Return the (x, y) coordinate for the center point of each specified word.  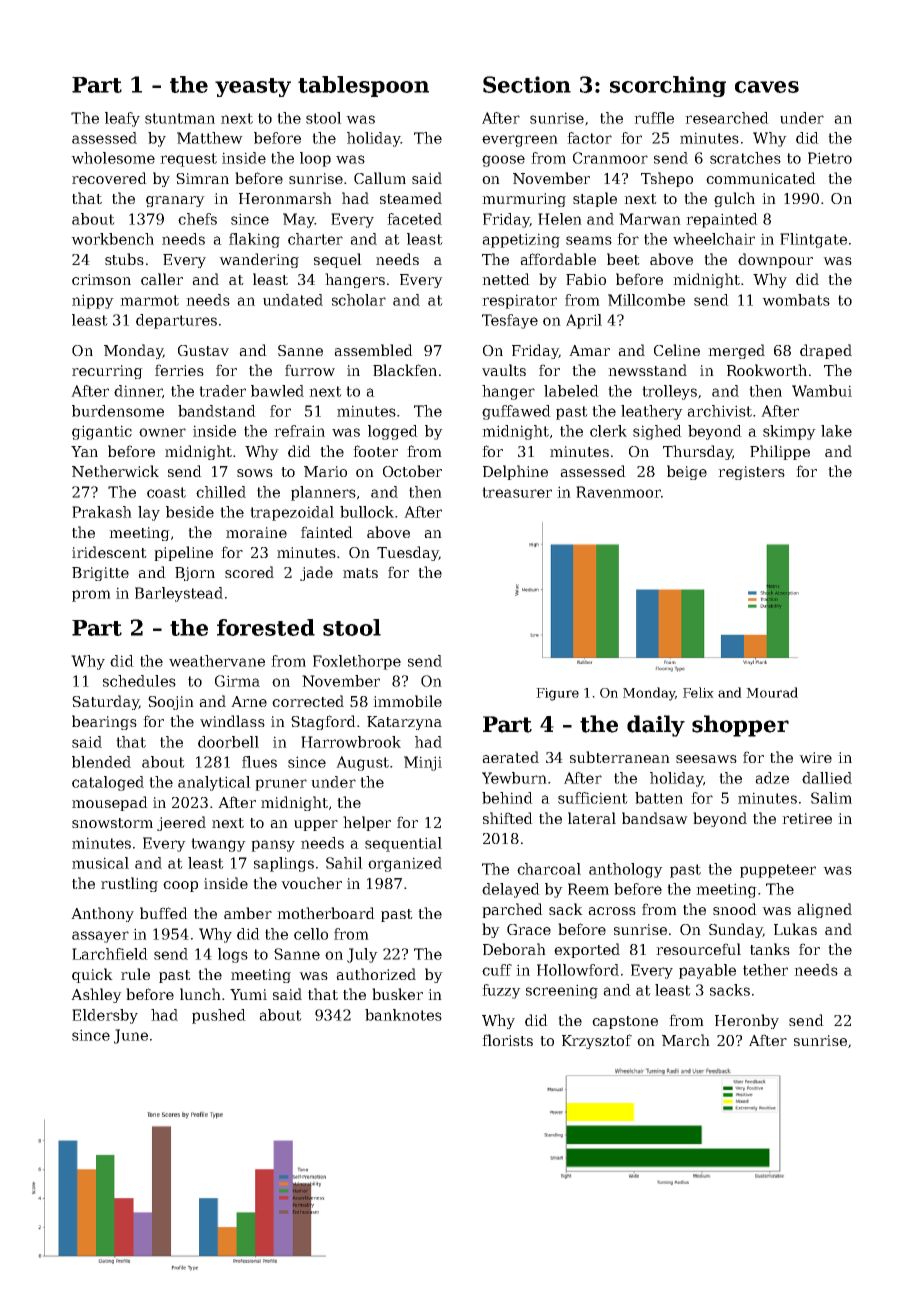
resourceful (698, 949)
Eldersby (105, 1016)
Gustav (203, 350)
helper (367, 823)
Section (527, 84)
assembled (373, 350)
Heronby (747, 1021)
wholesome (113, 158)
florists (507, 1040)
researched (727, 118)
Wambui (822, 391)
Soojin (171, 703)
